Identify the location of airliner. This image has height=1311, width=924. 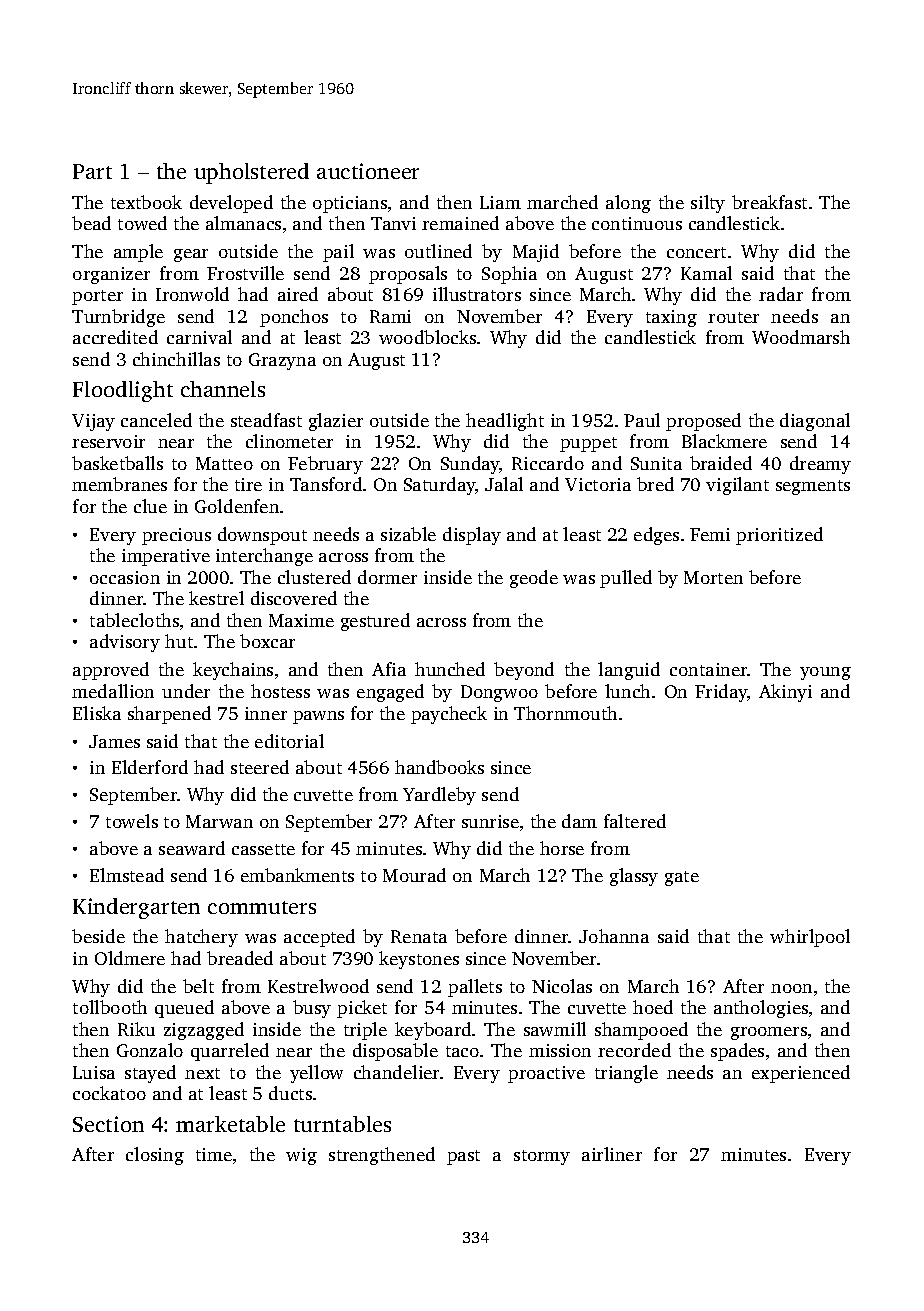
(612, 1154).
